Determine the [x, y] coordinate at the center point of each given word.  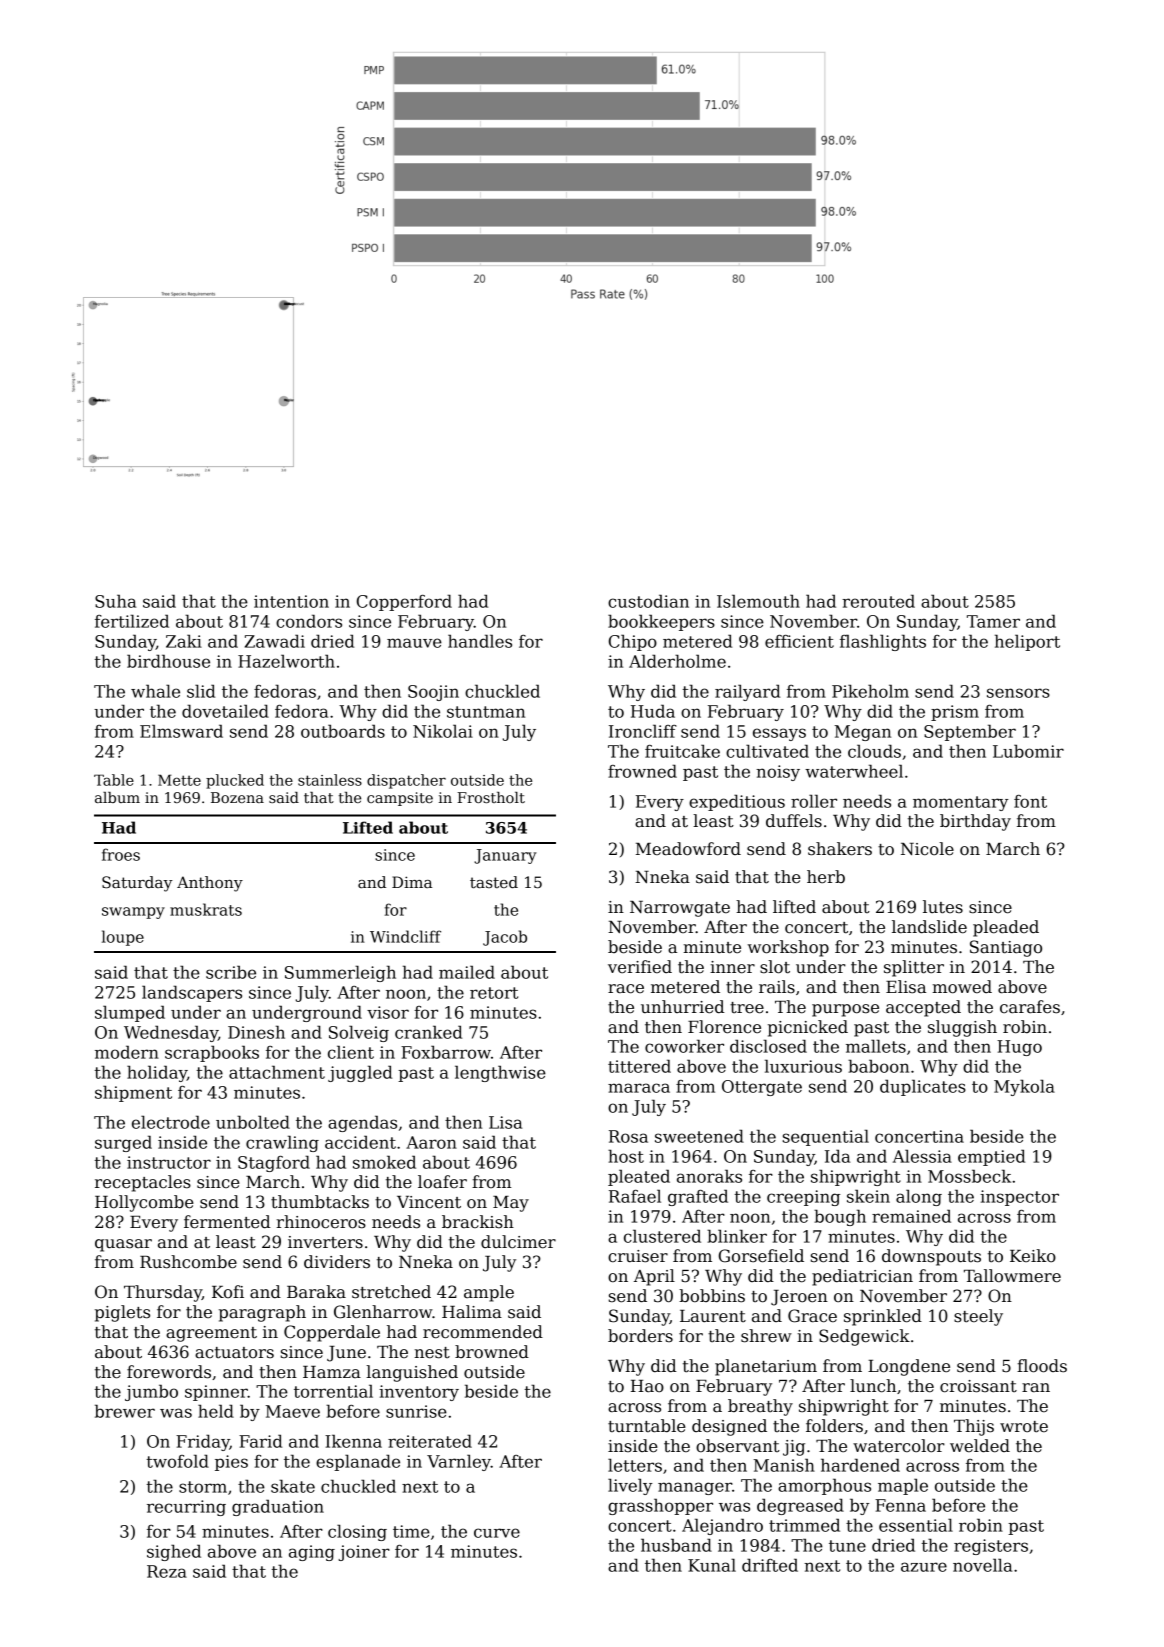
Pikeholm [870, 691]
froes [121, 854]
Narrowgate [680, 909]
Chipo [633, 642]
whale [155, 691]
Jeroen [799, 1298]
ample [489, 1293]
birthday [975, 822]
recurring [186, 1508]
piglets [122, 1313]
